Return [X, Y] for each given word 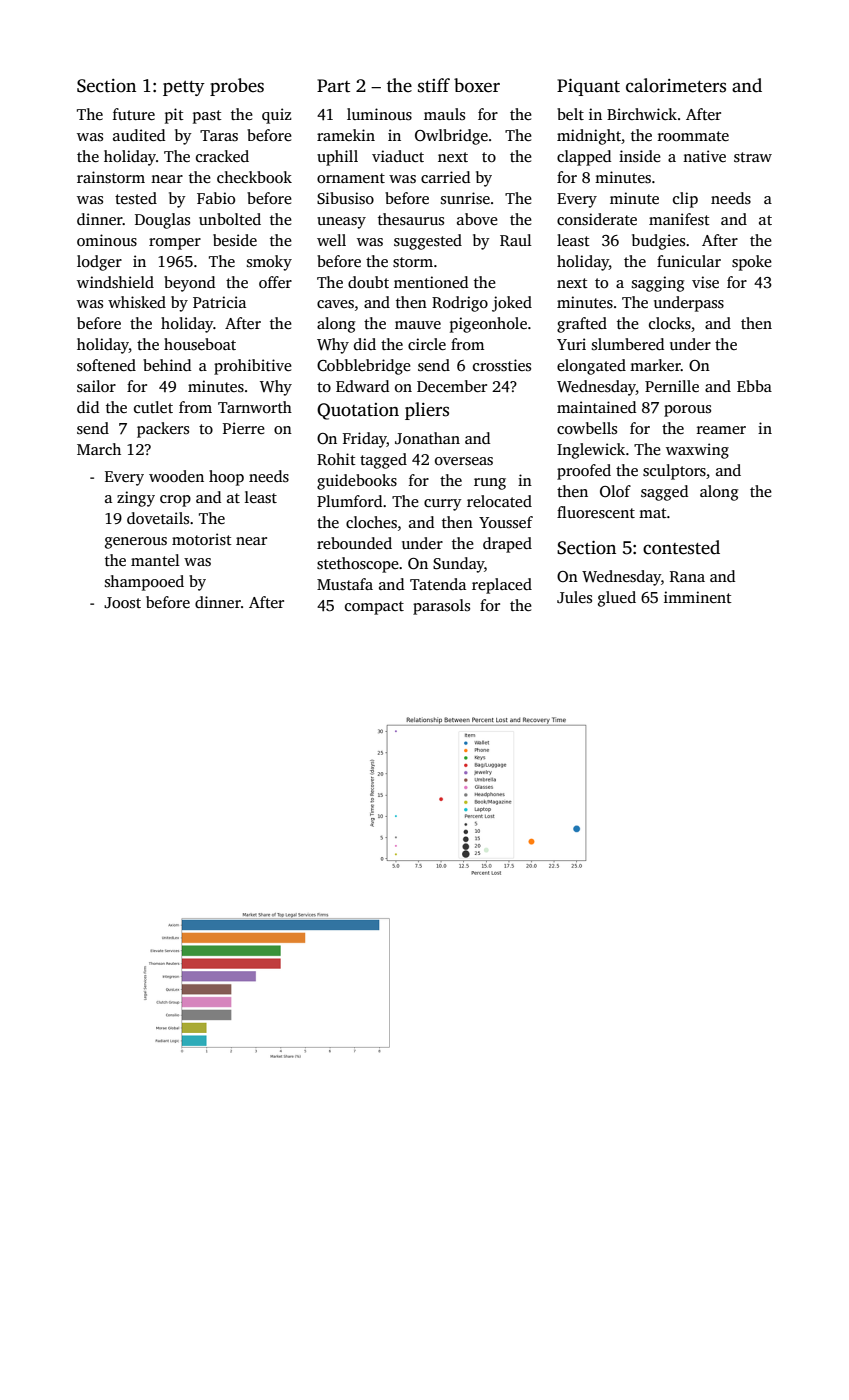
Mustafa [345, 584]
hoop [226, 478]
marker [655, 365]
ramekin [346, 135]
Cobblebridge [364, 367]
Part [333, 86]
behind [167, 365]
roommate [693, 136]
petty [184, 88]
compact [374, 608]
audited [139, 135]
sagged [664, 493]
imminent [698, 597]
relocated [499, 501]
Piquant [588, 87]
